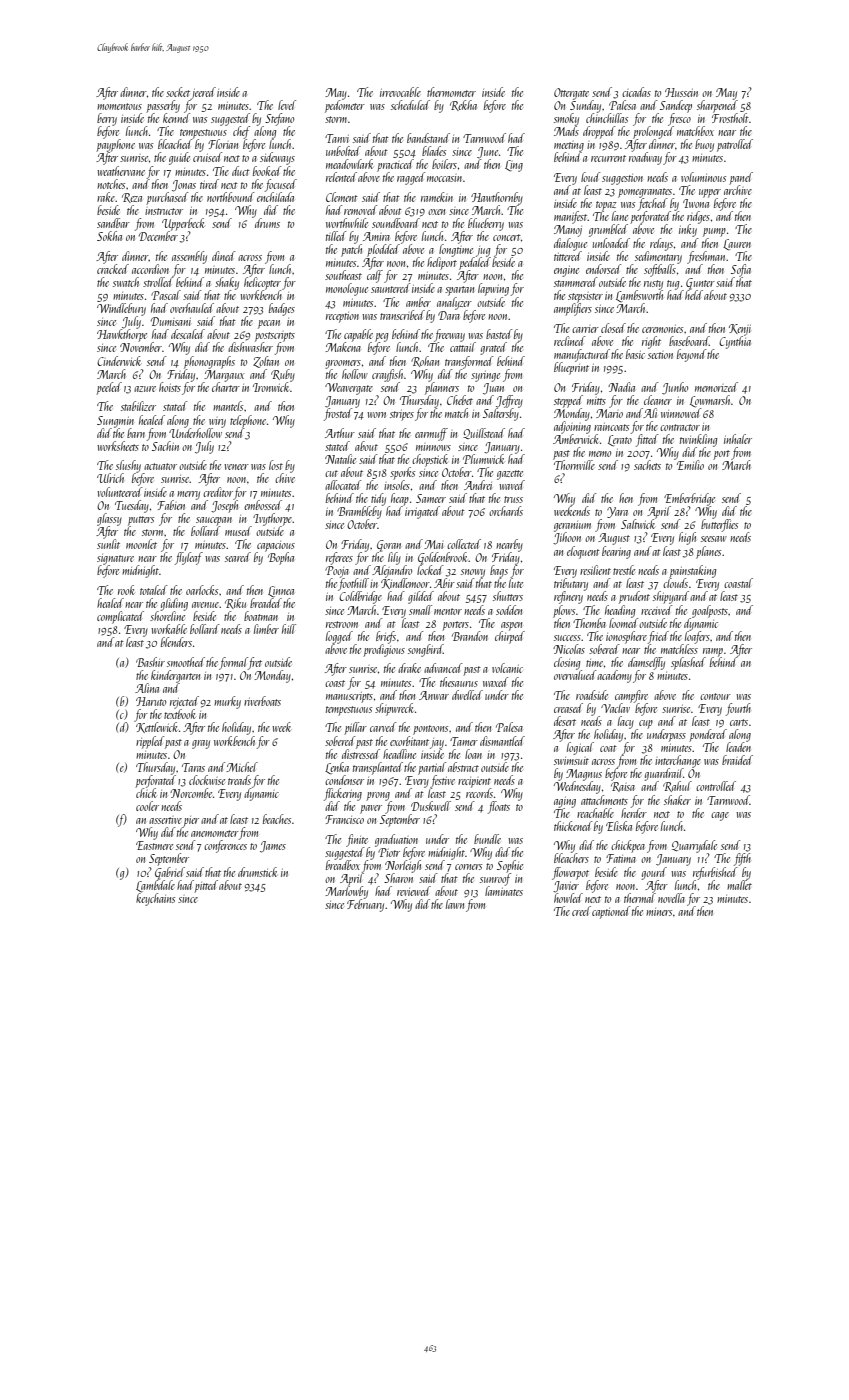 The width and height of the document is (849, 1400). I want to click on dined, so click(224, 256).
